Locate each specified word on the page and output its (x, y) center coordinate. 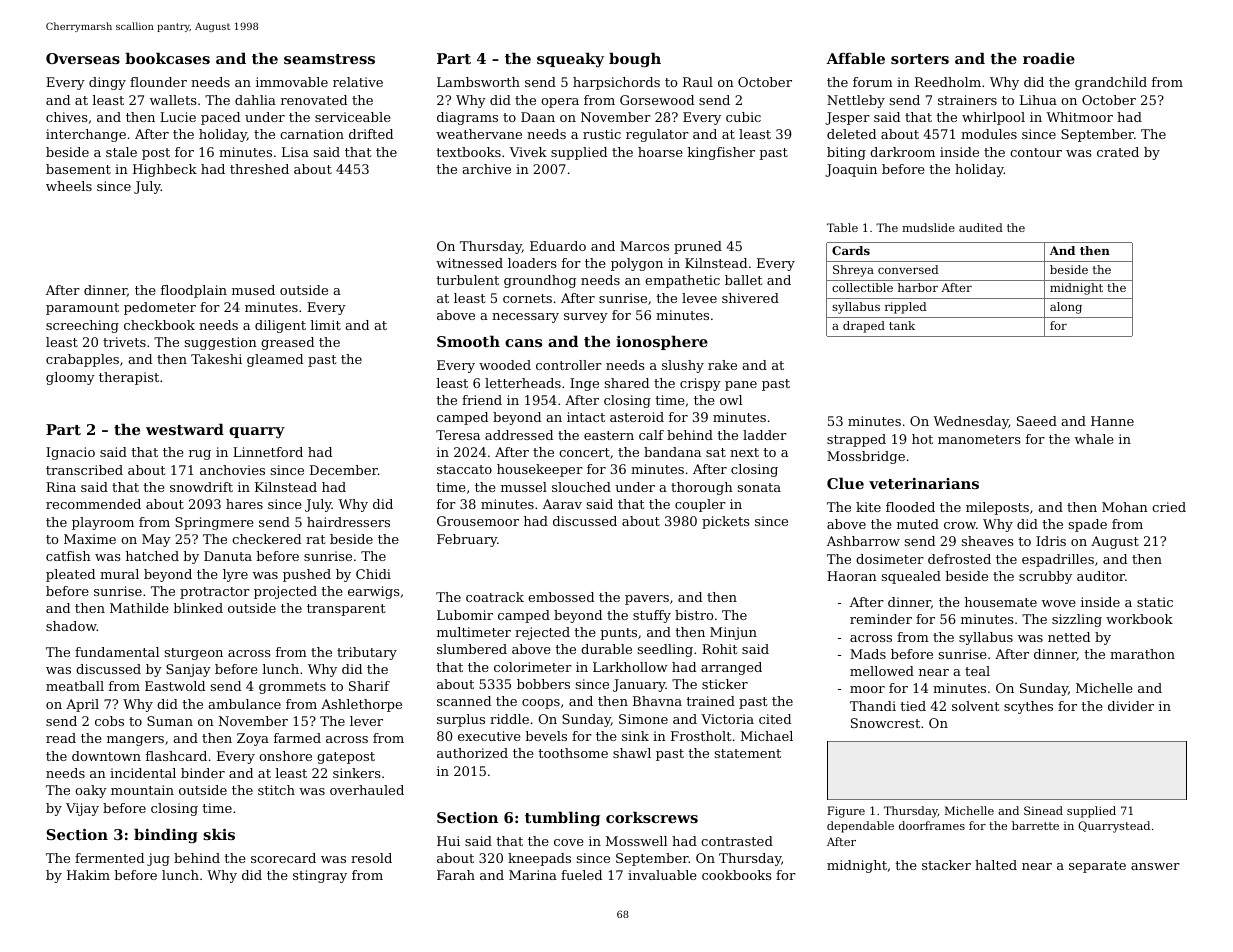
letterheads (523, 383)
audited (981, 227)
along (1066, 308)
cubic (743, 117)
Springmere (214, 523)
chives (67, 117)
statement (748, 753)
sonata (759, 487)
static (1155, 602)
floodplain (194, 291)
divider (1131, 706)
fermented (109, 858)
